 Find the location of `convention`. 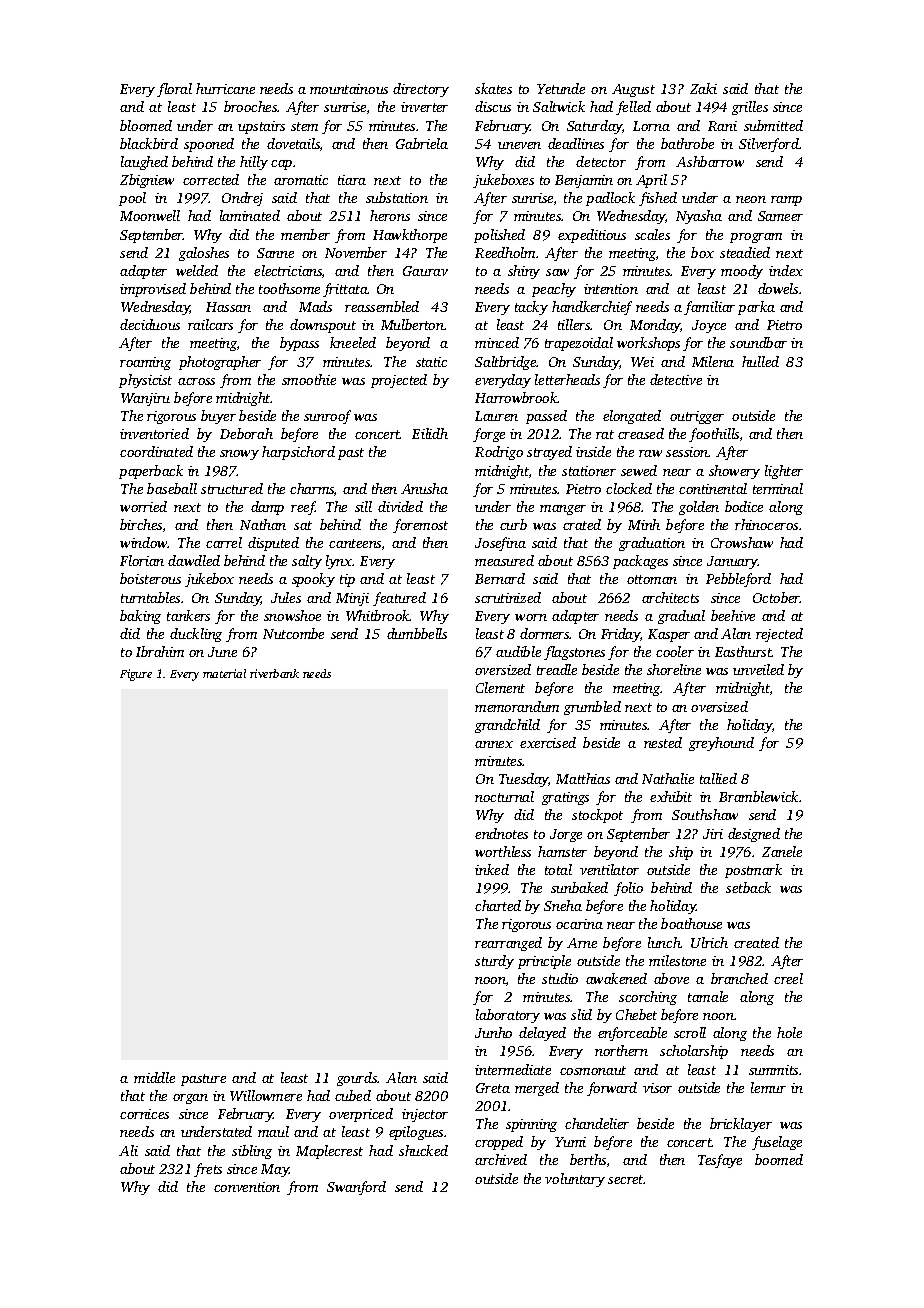

convention is located at coordinates (247, 1187).
